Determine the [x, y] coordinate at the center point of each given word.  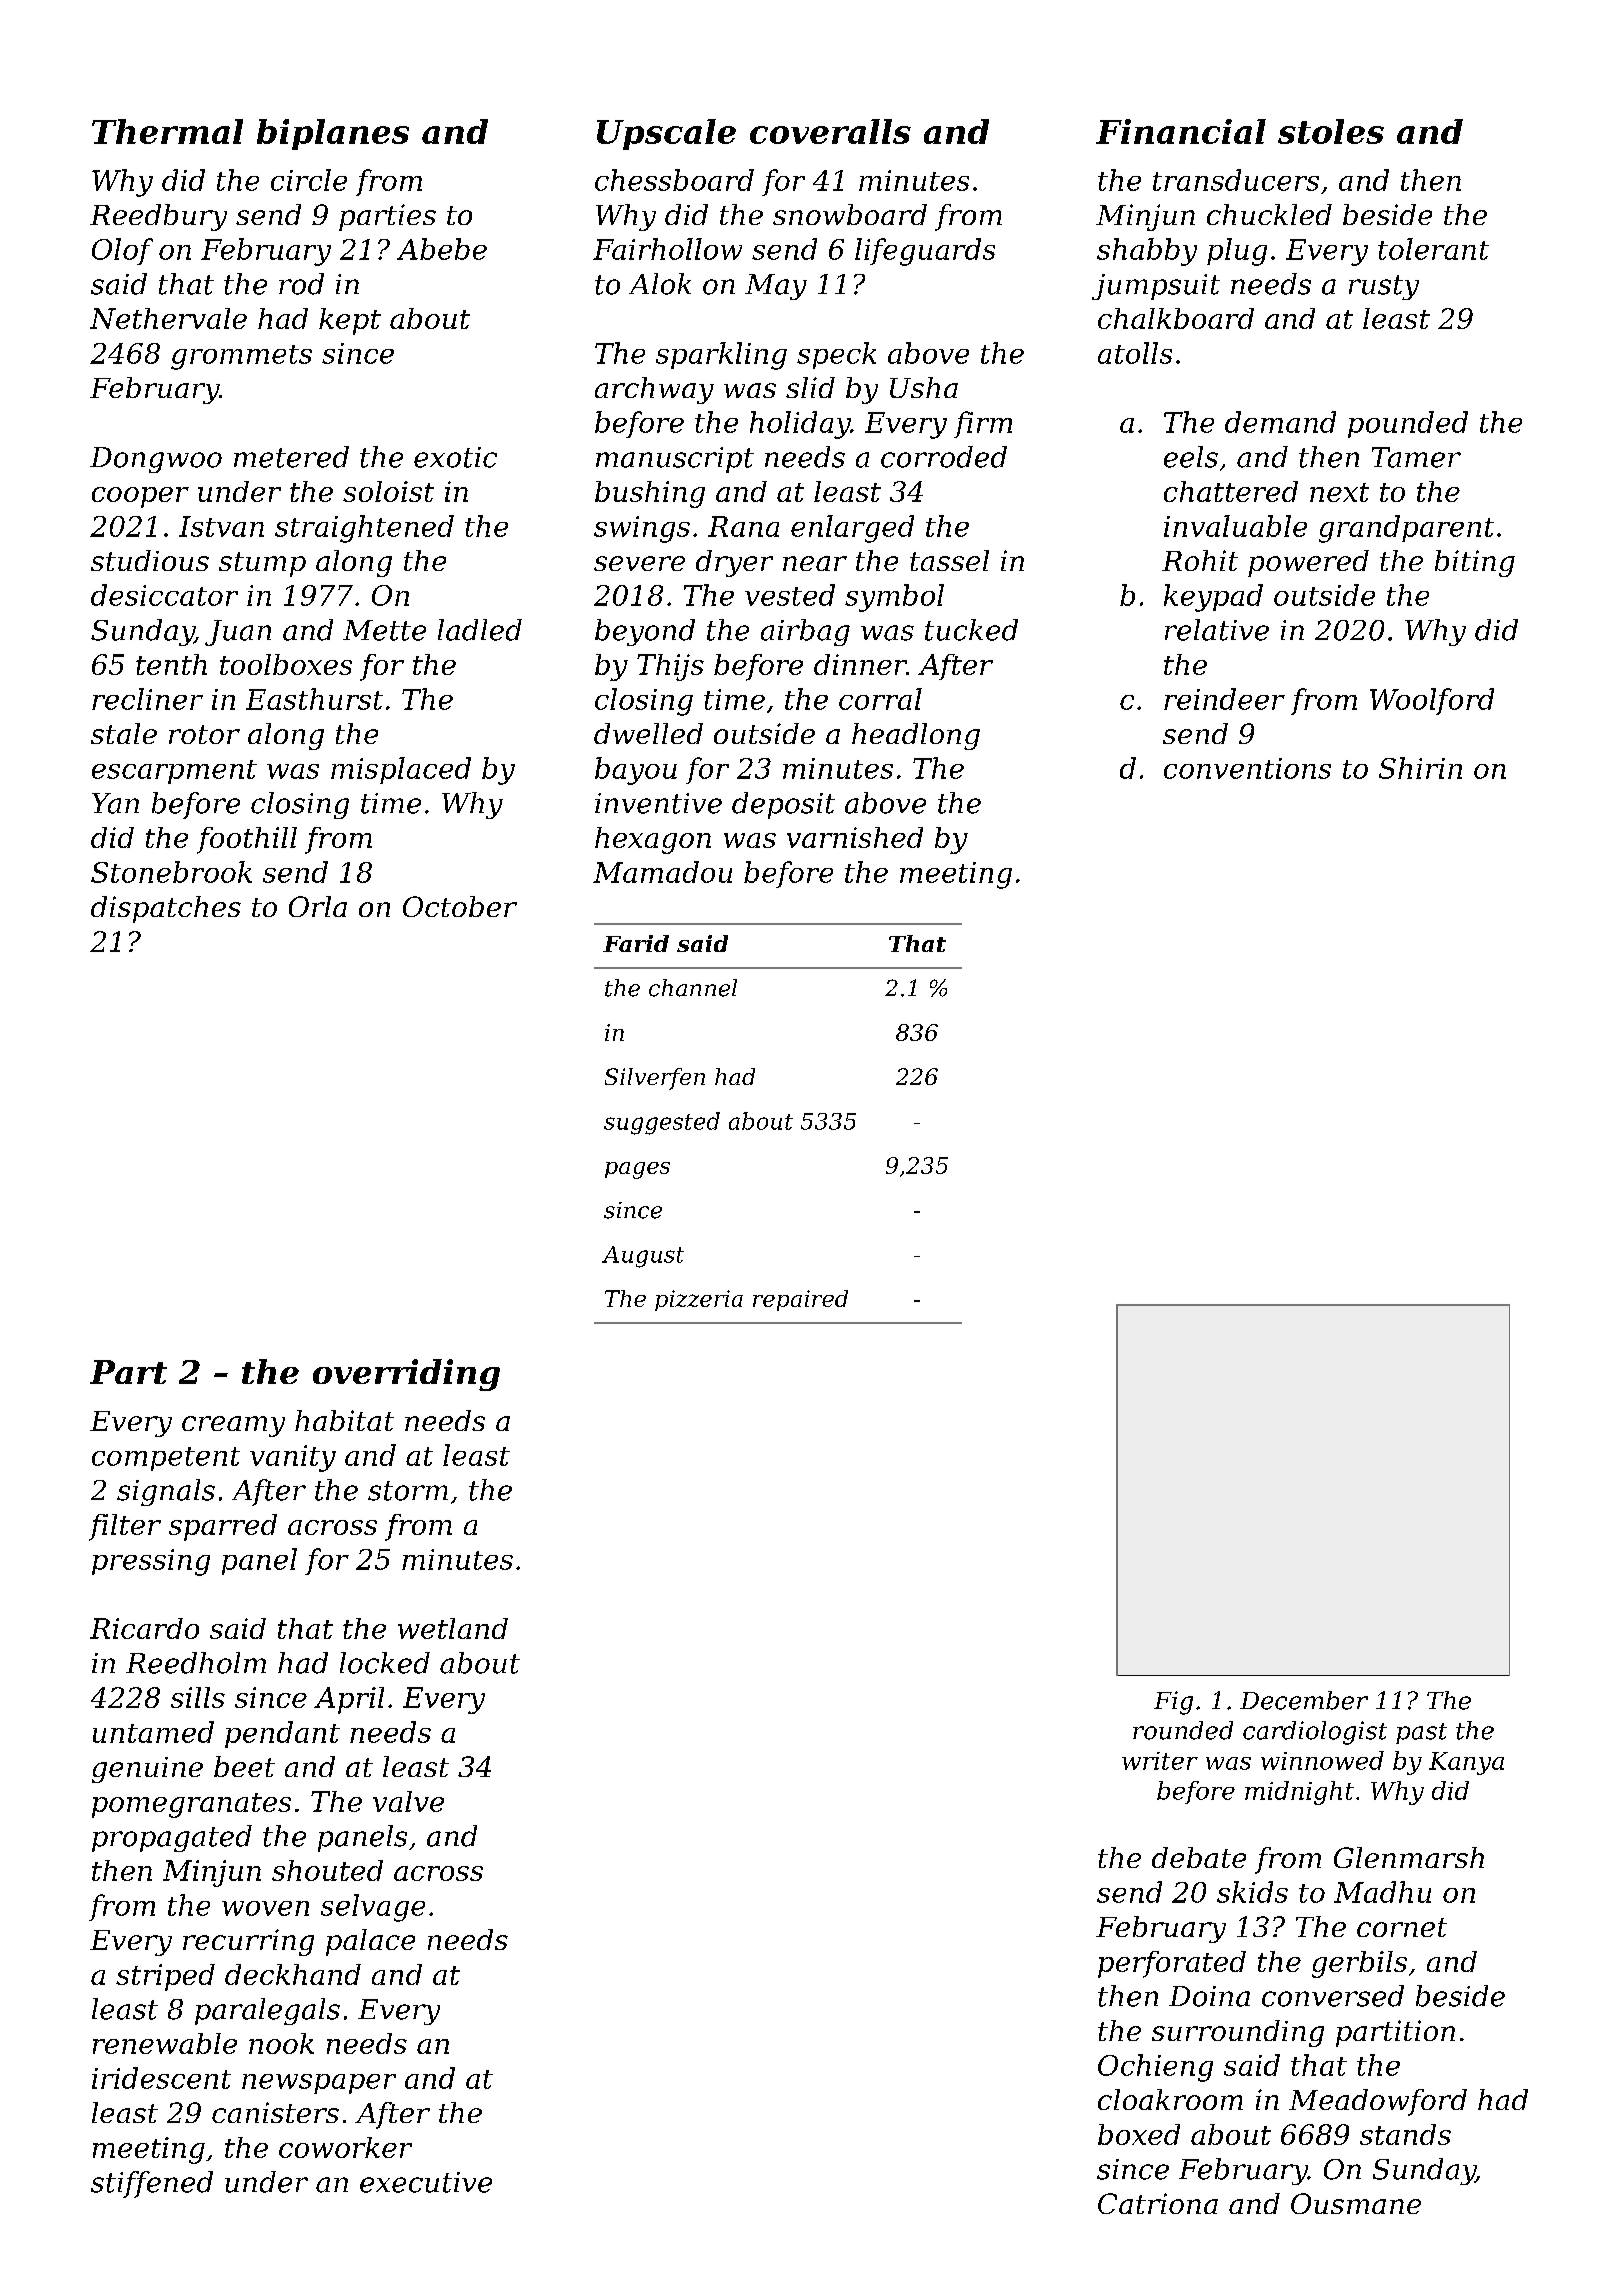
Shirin [1420, 768]
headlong [916, 736]
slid [810, 387]
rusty [1384, 287]
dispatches [166, 909]
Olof [122, 251]
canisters [275, 2112]
